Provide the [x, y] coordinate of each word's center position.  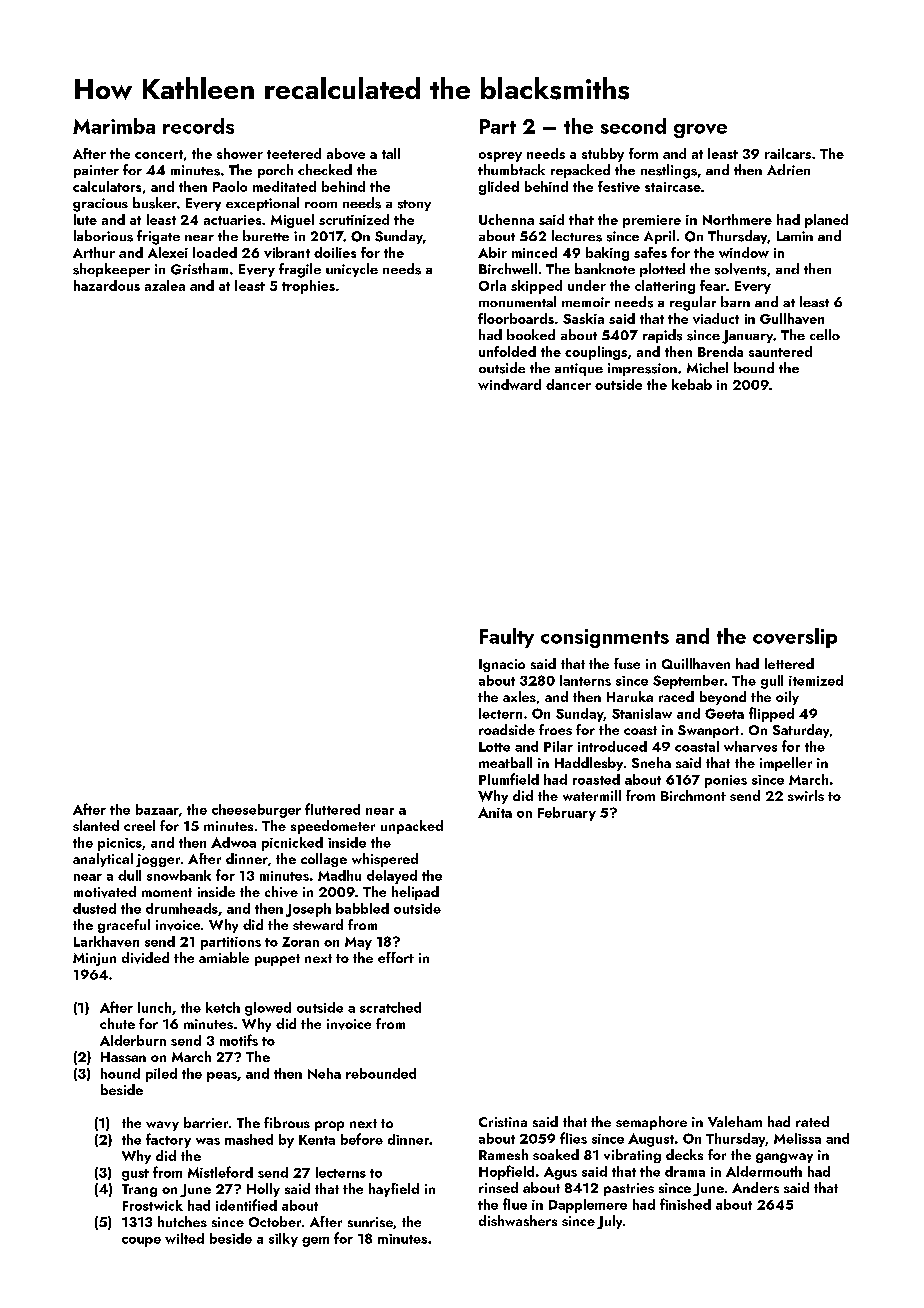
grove [700, 131]
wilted [184, 1238]
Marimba [114, 126]
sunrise [370, 1222]
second [633, 126]
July [609, 1222]
